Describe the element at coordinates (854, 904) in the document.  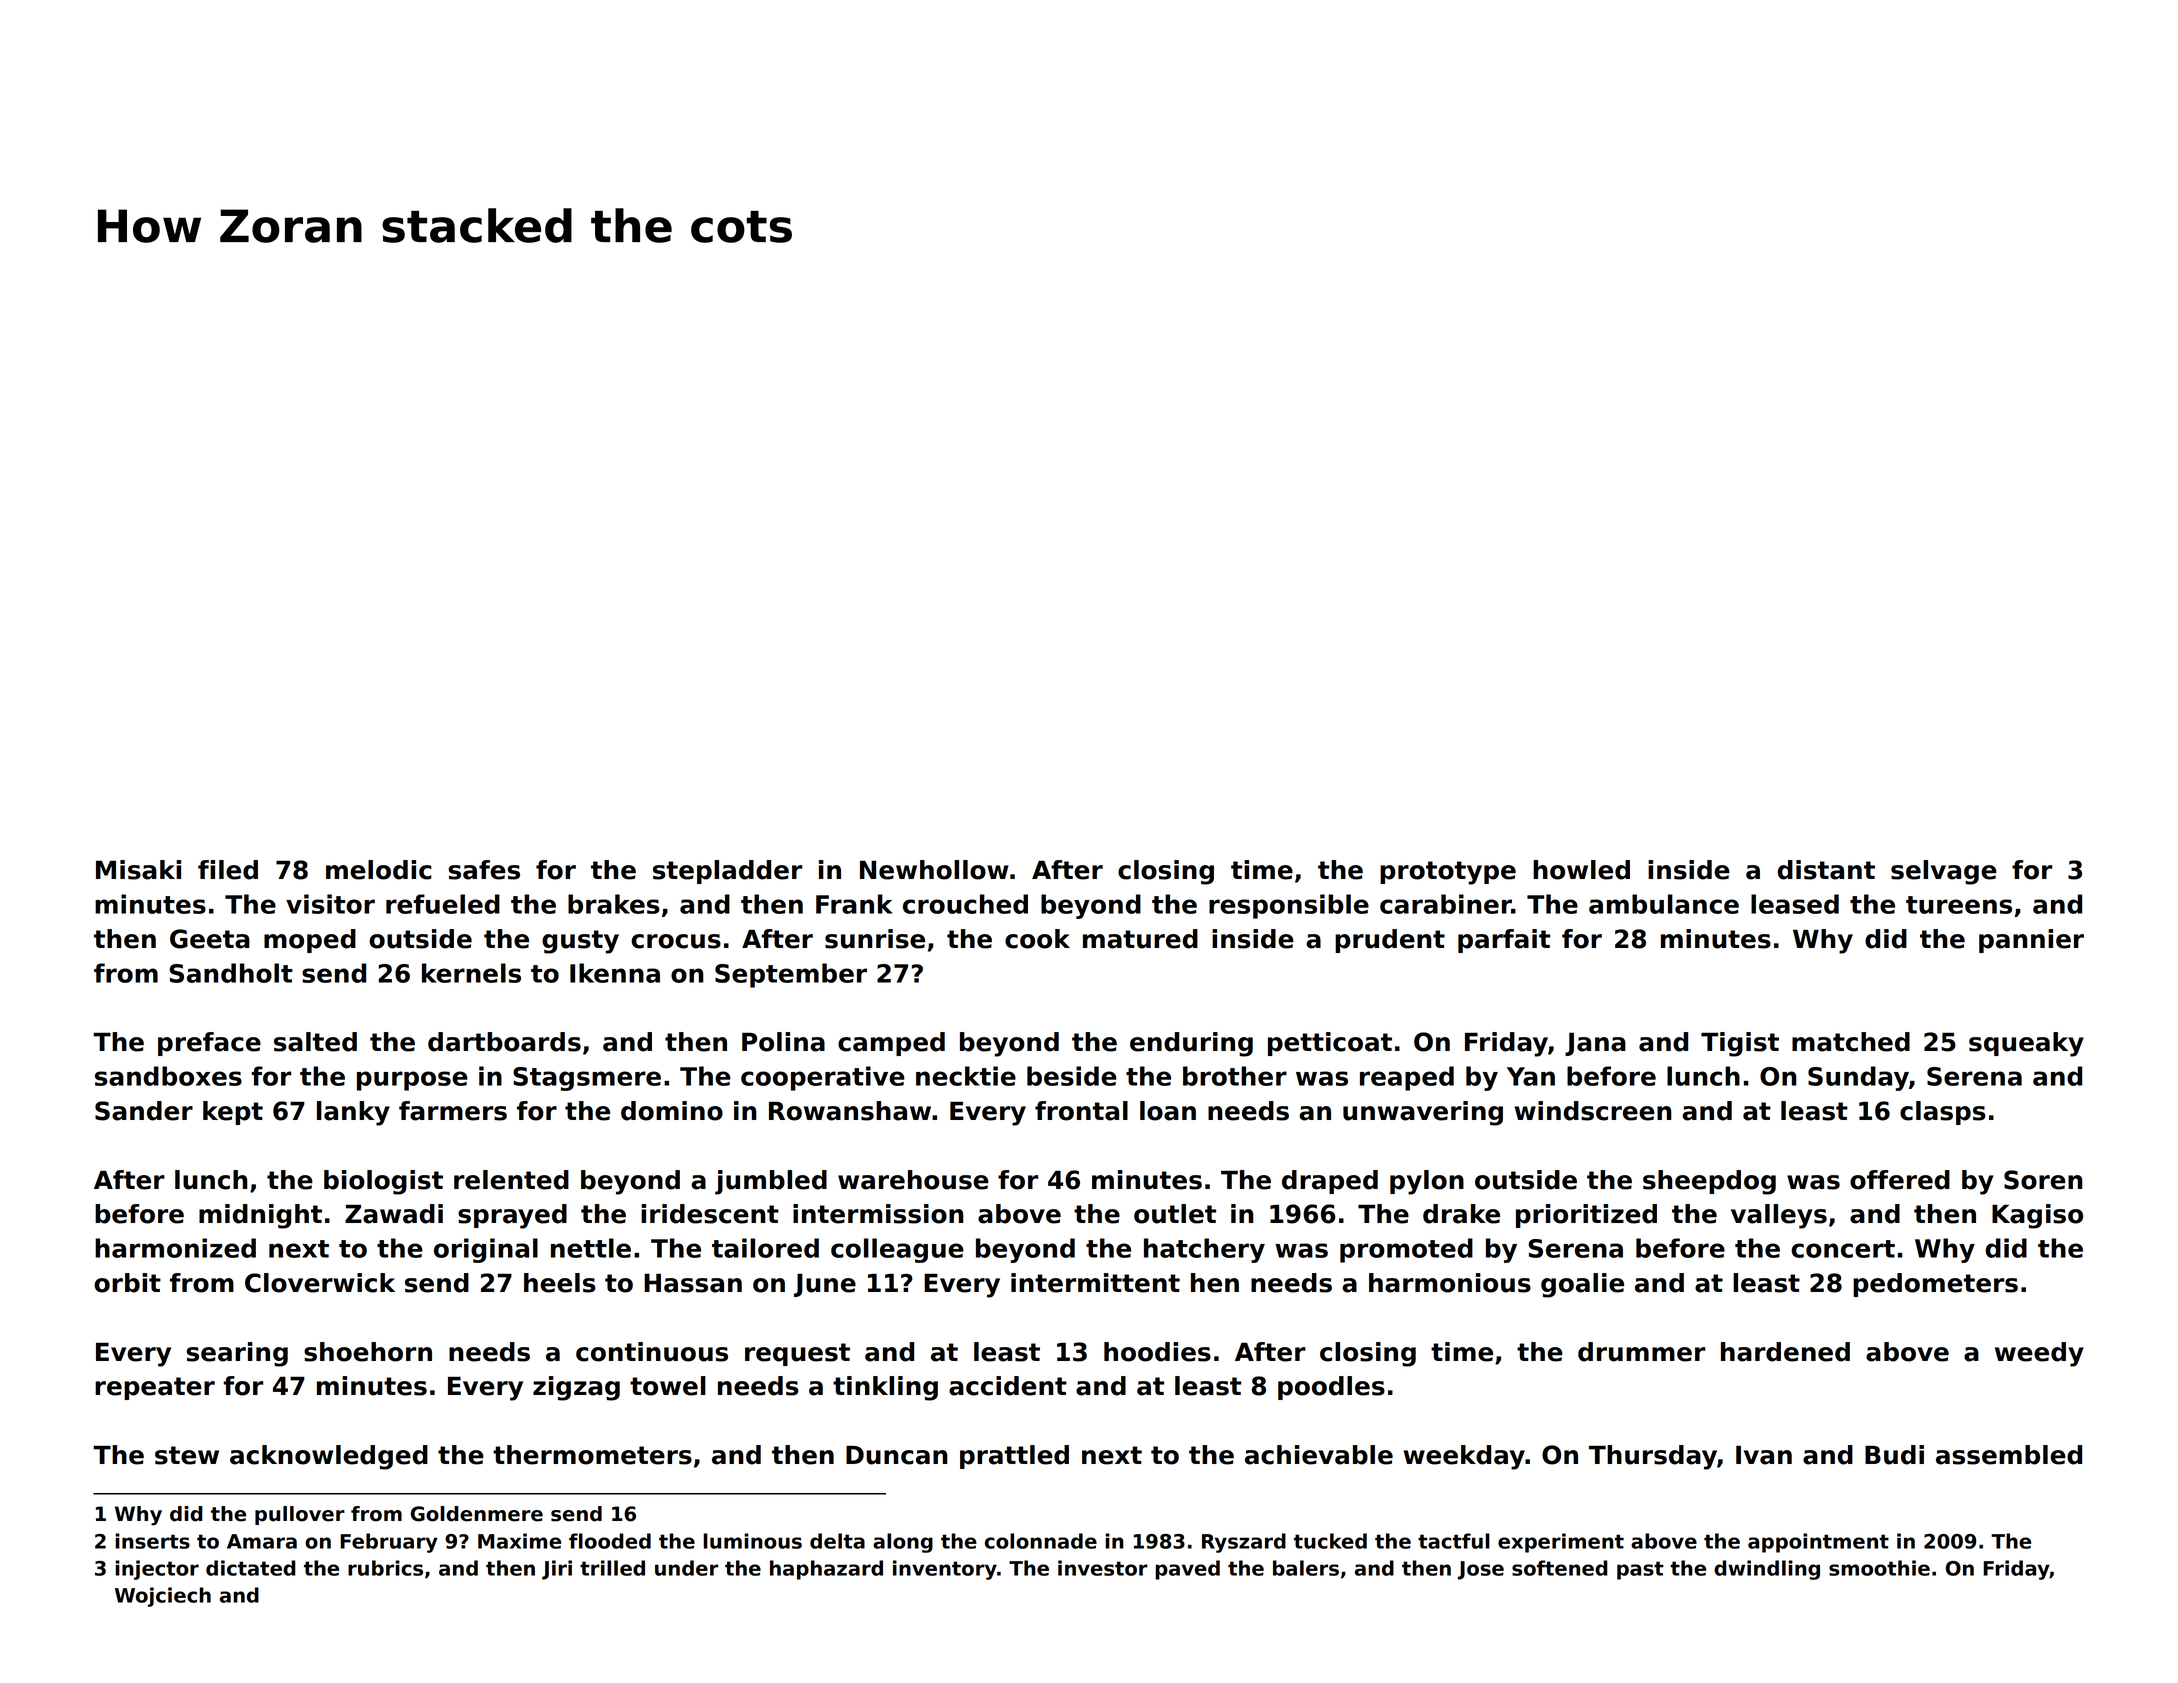
I see `Frank` at that location.
